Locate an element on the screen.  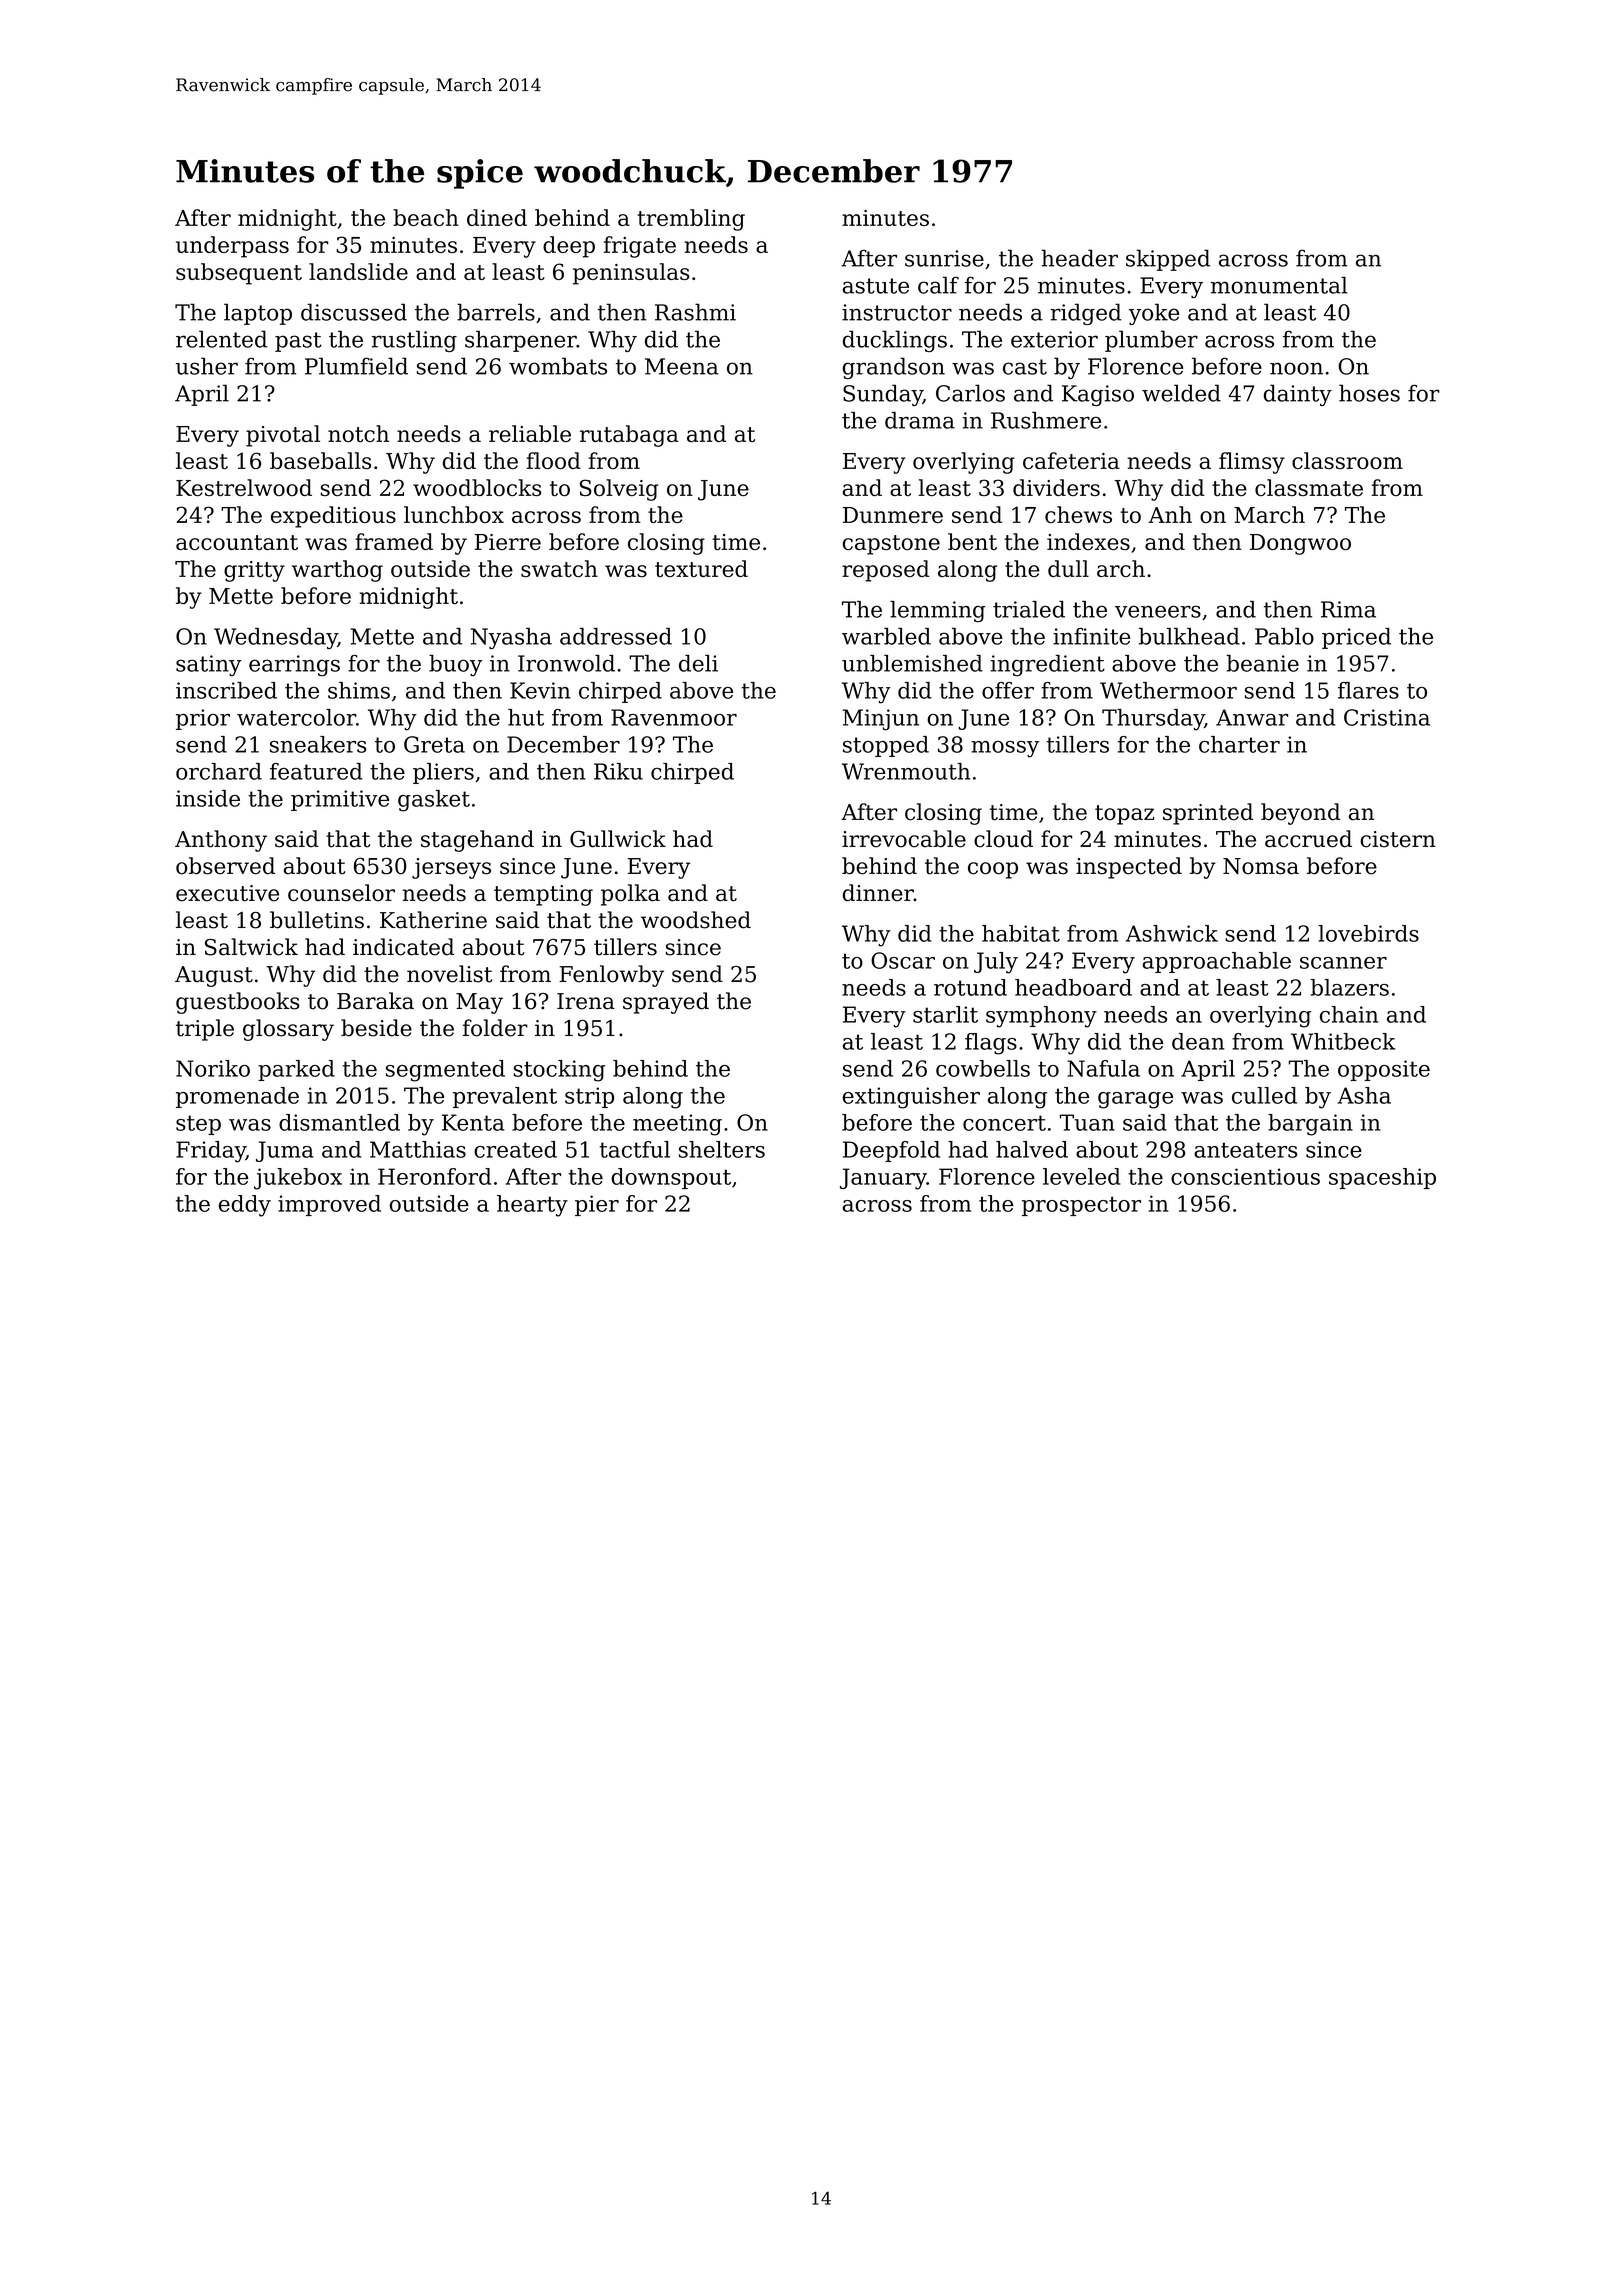
Anthony is located at coordinates (221, 841).
